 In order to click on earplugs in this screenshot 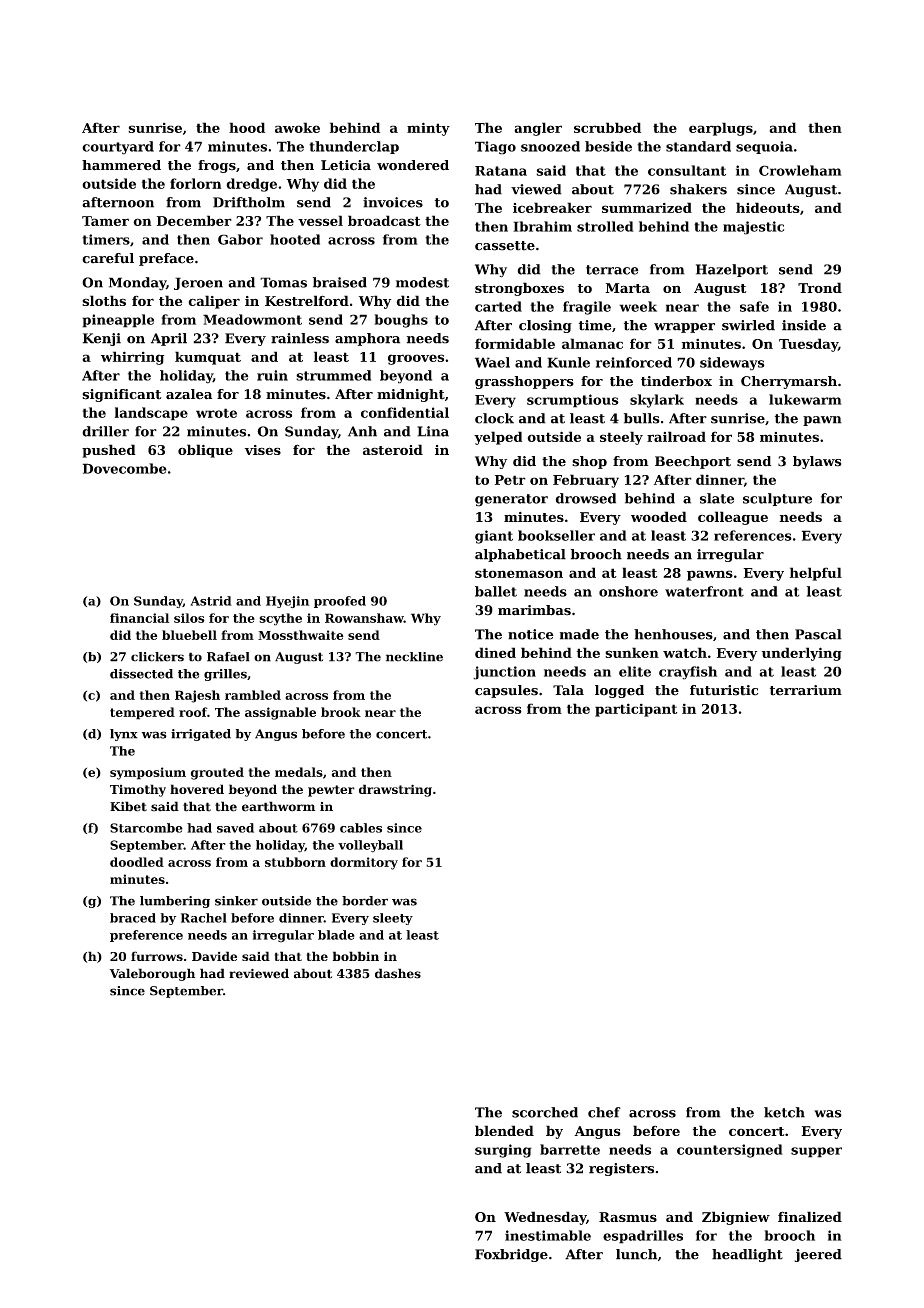, I will do `click(721, 129)`.
